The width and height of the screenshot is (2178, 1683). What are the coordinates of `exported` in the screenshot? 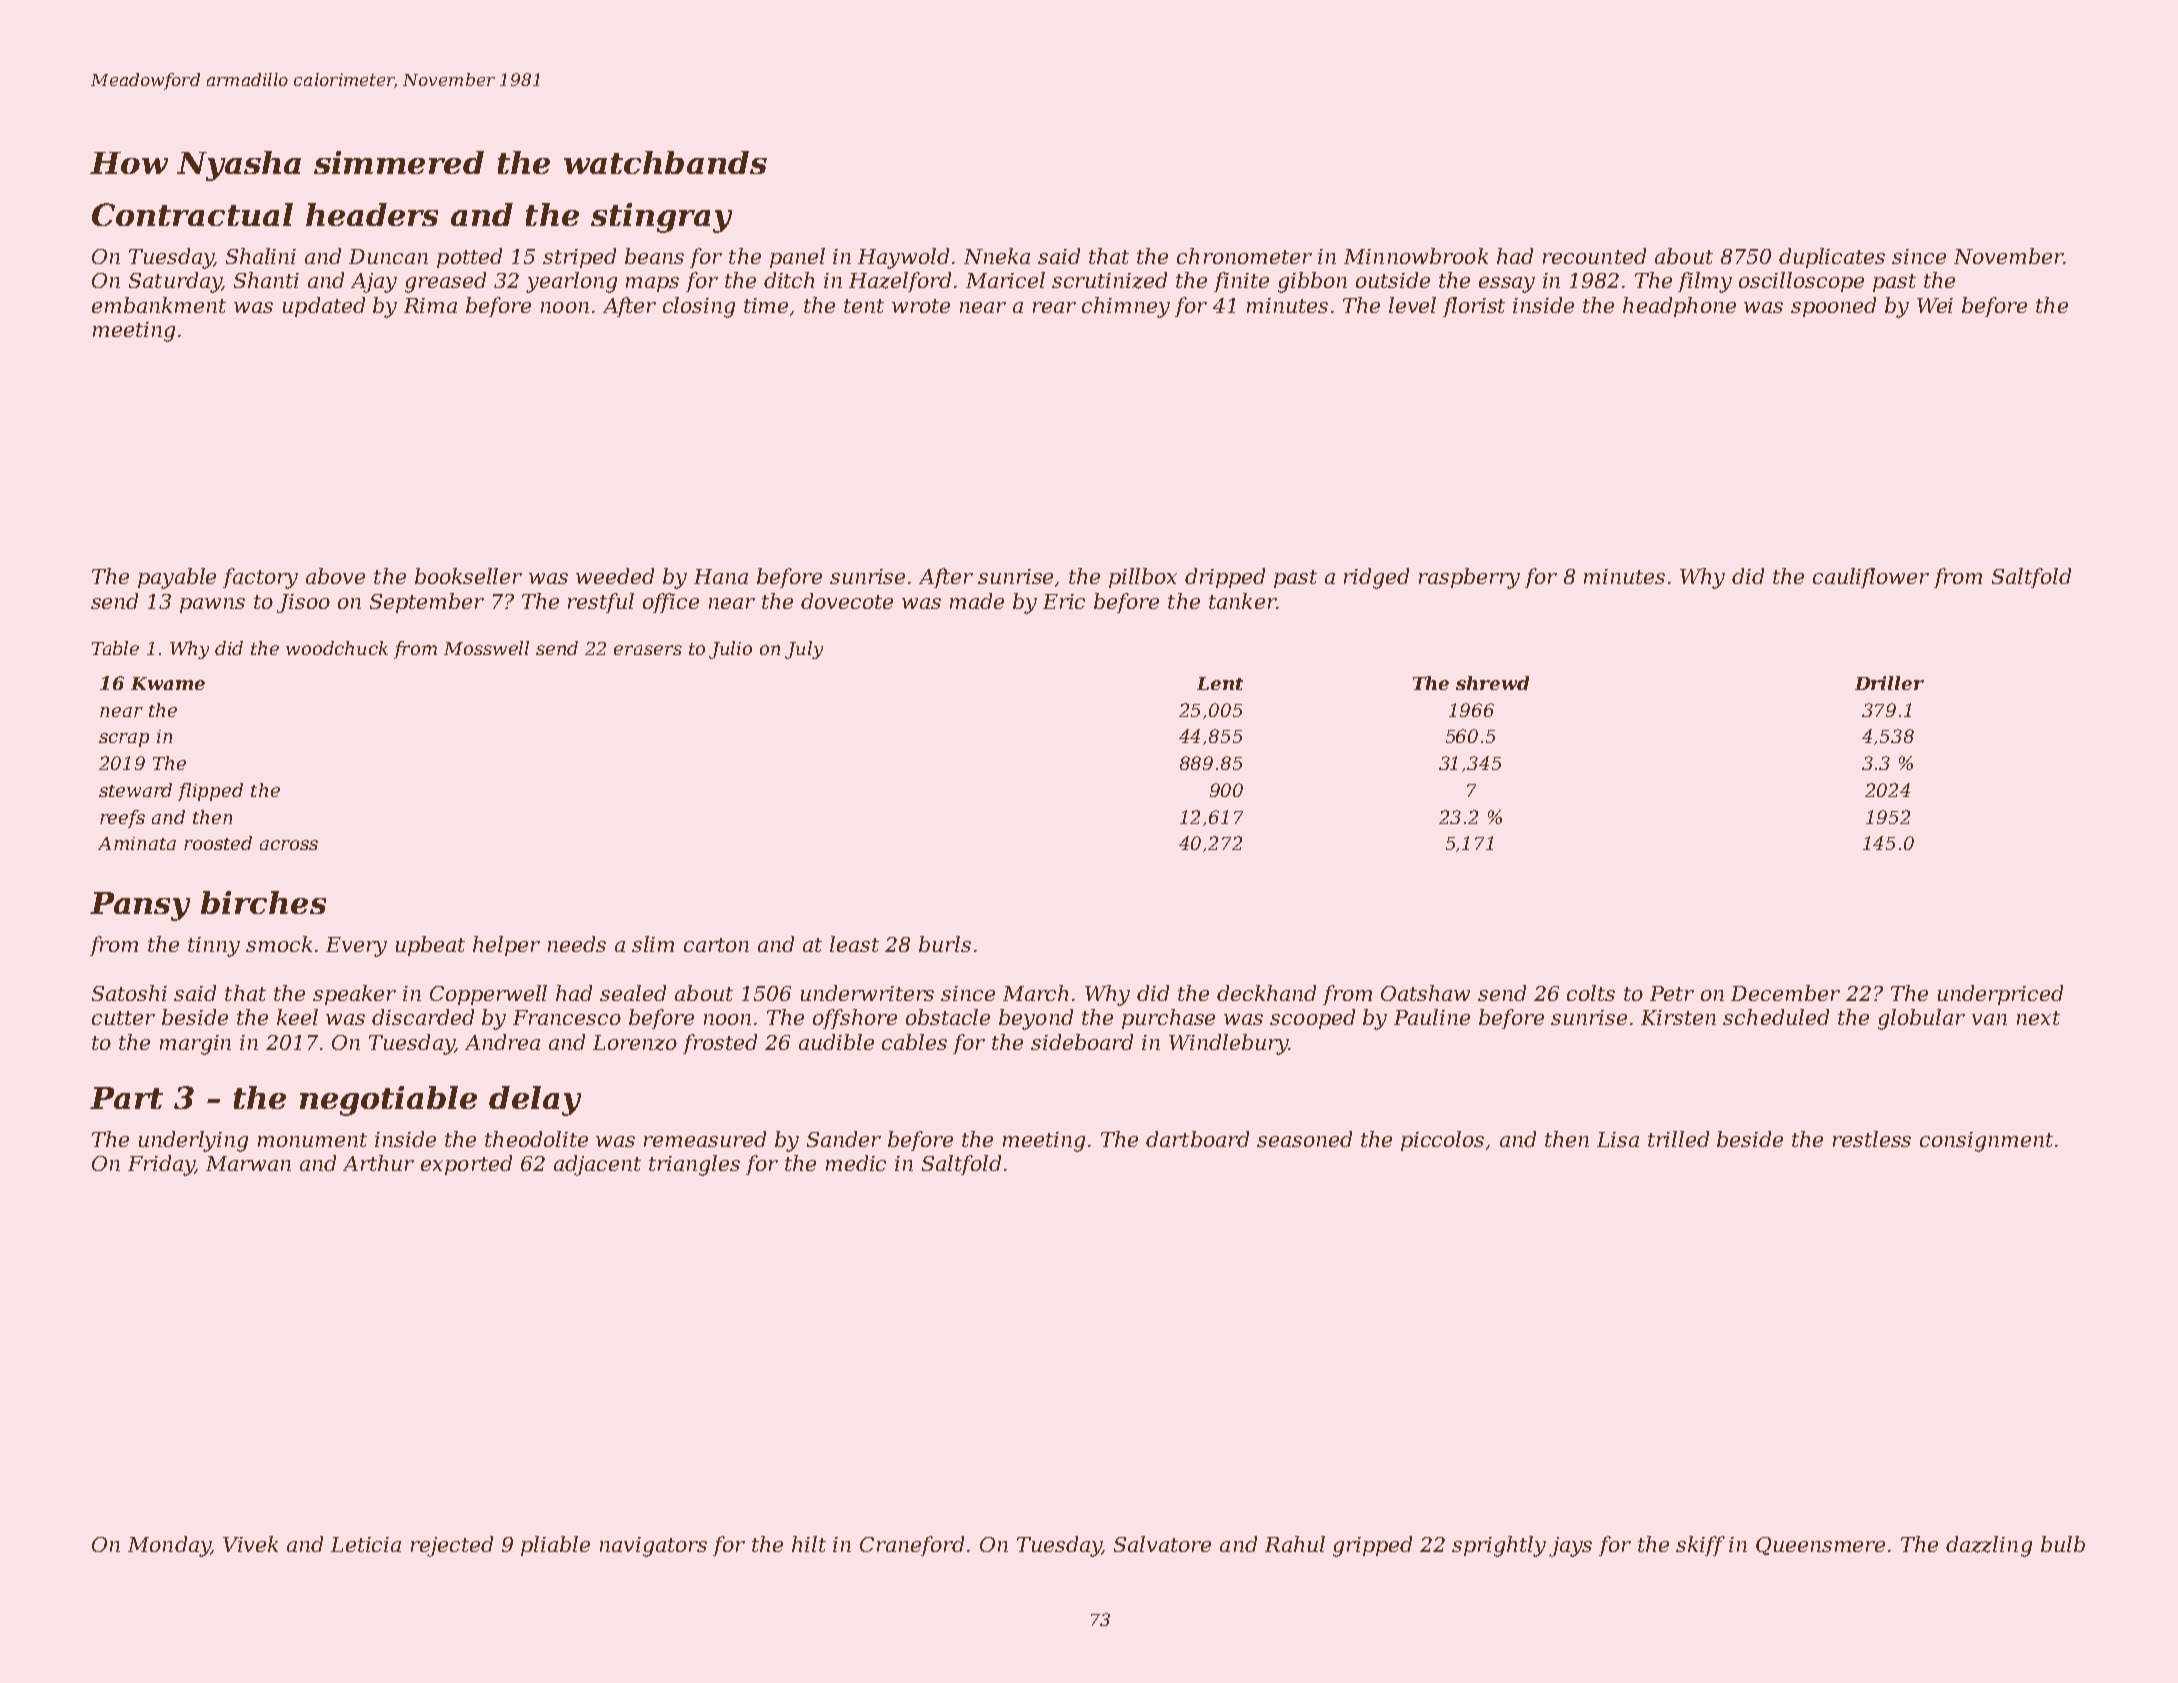 It's located at (466, 1165).
